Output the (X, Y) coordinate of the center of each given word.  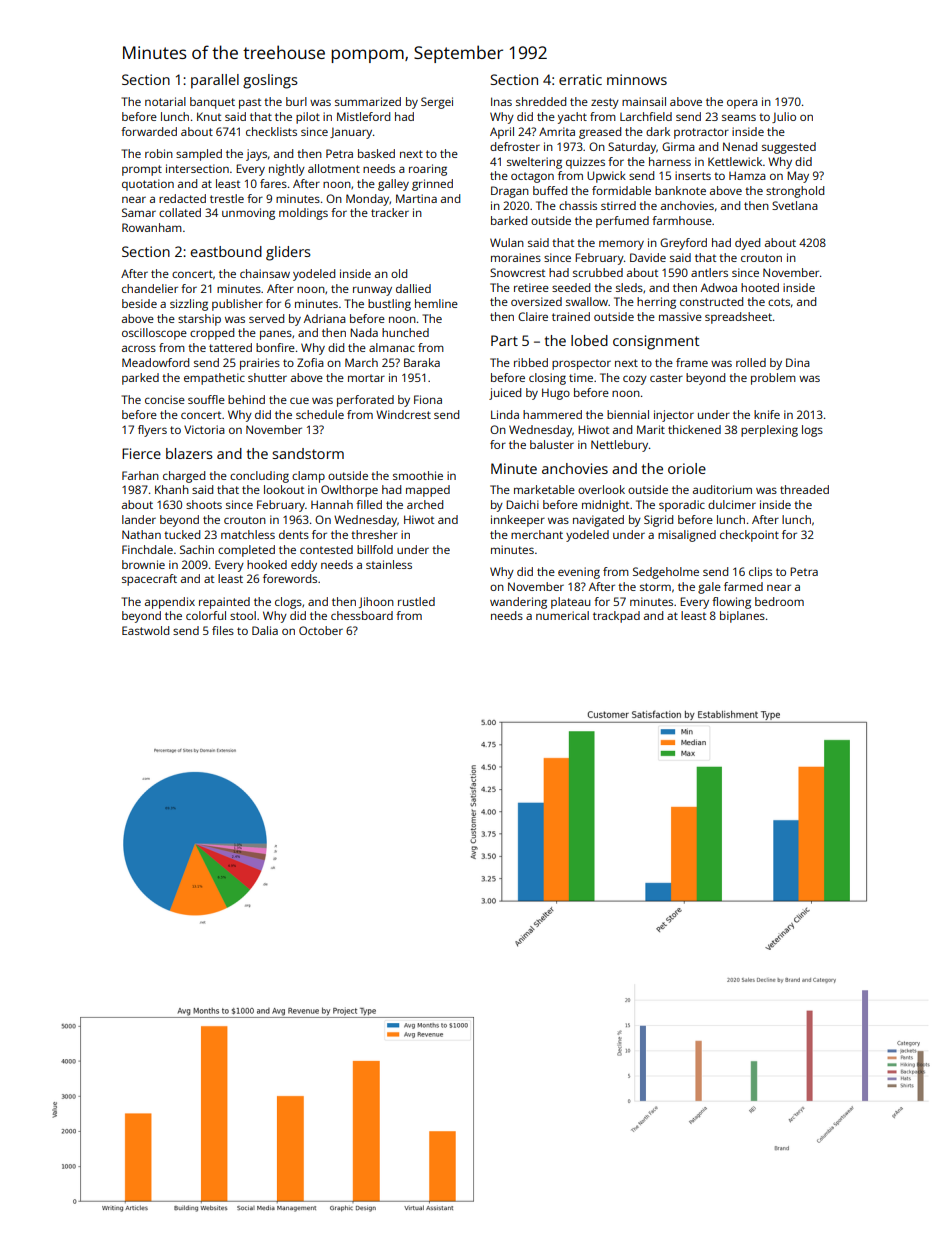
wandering (518, 603)
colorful (206, 615)
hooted (760, 287)
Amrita (557, 131)
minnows (637, 79)
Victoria (204, 429)
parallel (215, 81)
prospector (581, 364)
